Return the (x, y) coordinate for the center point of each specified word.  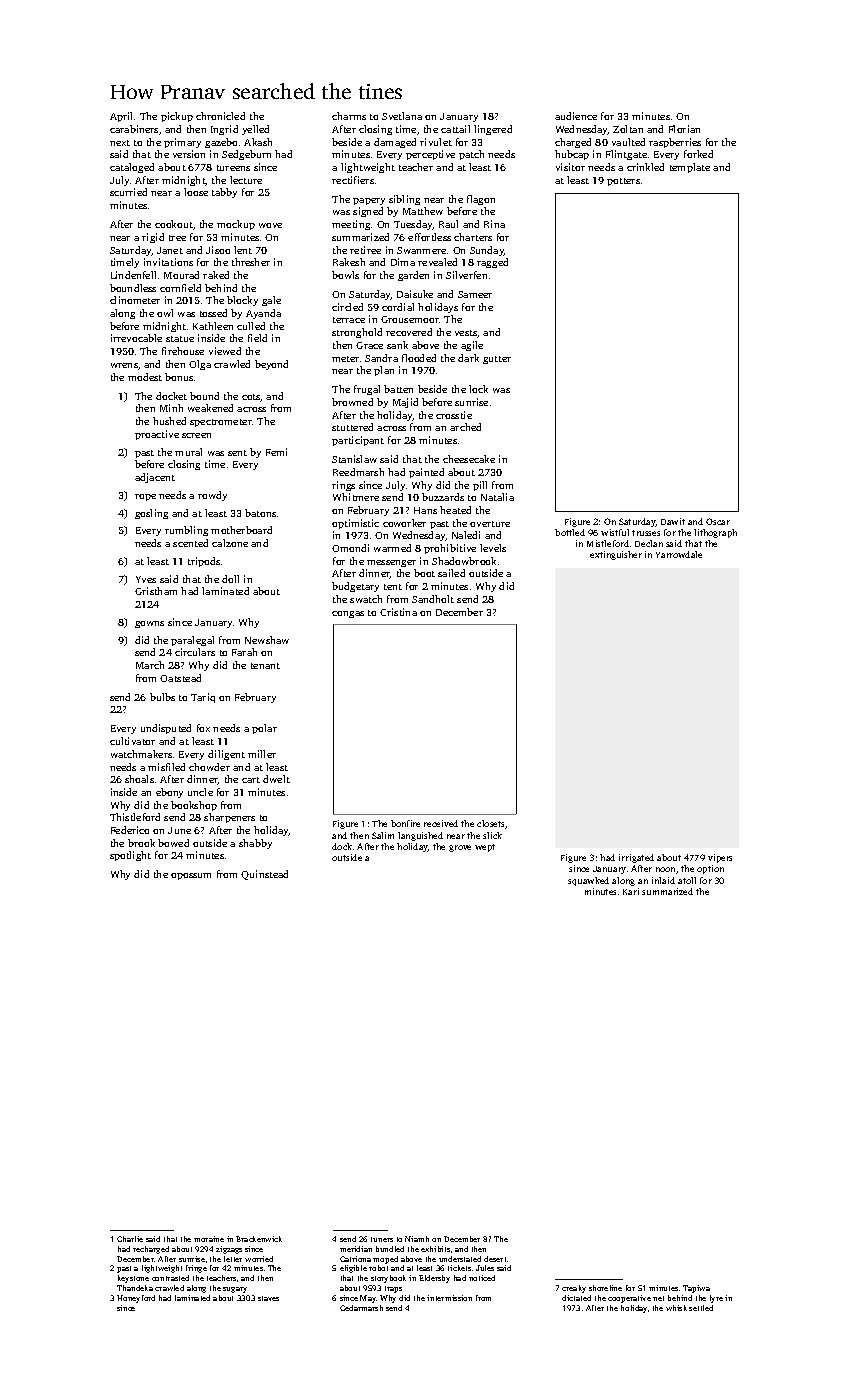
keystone (133, 1279)
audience (576, 116)
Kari (631, 891)
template (690, 168)
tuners (382, 1239)
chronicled (220, 116)
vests (466, 333)
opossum (191, 876)
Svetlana (402, 116)
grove (460, 848)
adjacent (155, 478)
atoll (687, 880)
